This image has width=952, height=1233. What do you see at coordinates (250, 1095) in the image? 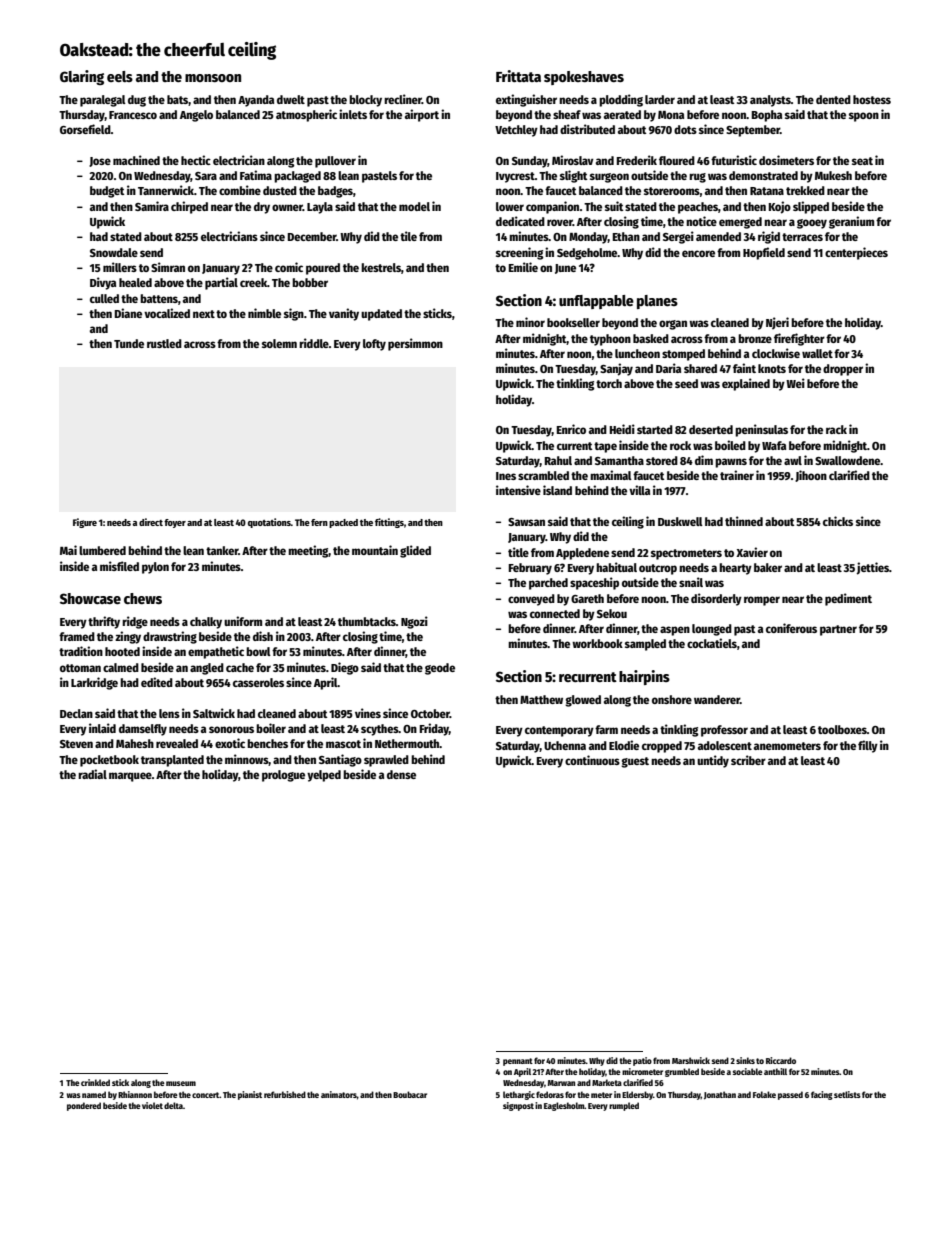
I see `pianist` at bounding box center [250, 1095].
